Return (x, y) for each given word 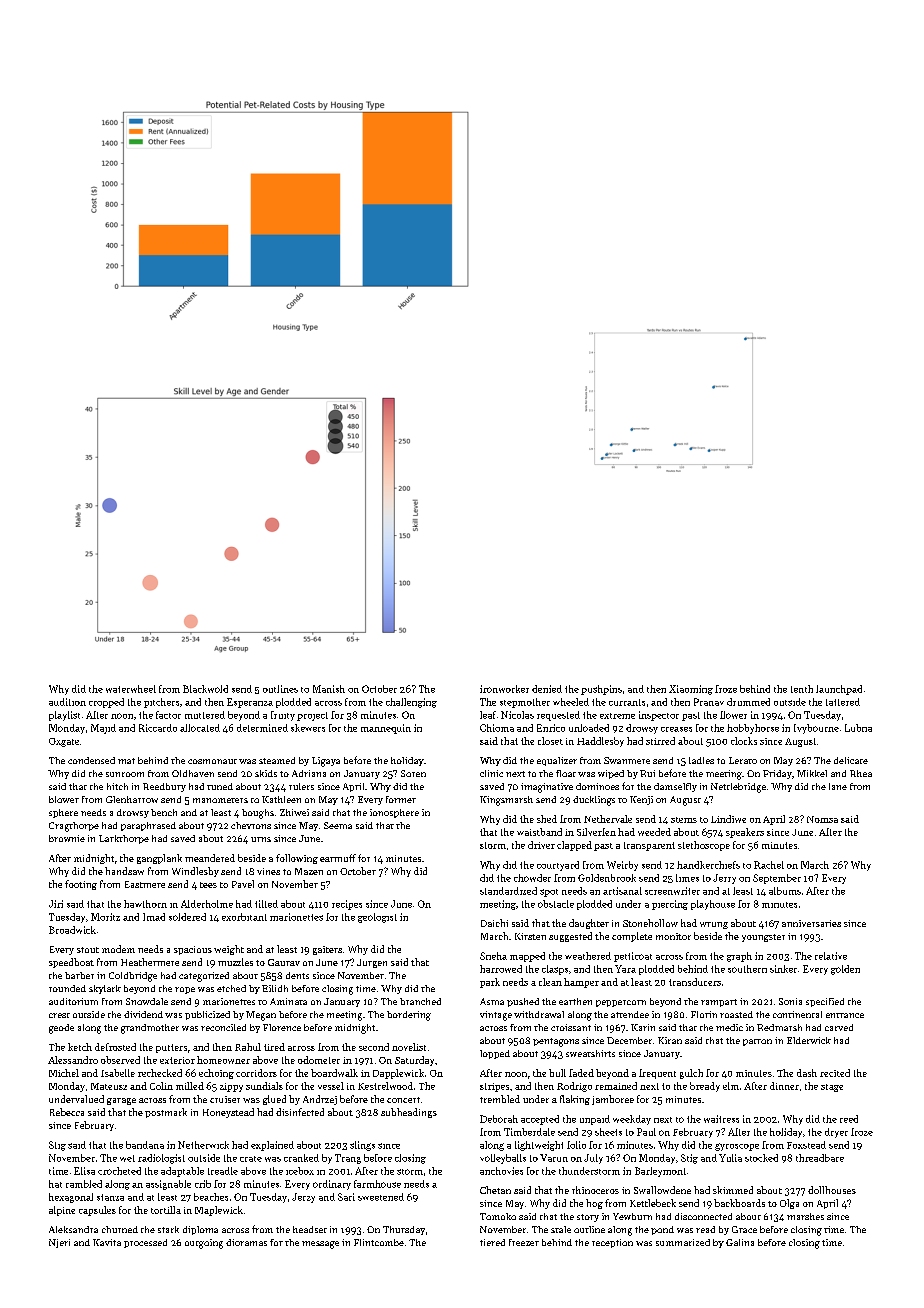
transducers (695, 982)
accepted (540, 1120)
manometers (220, 800)
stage (832, 1088)
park (490, 983)
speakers (745, 833)
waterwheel (131, 689)
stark (168, 1229)
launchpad (839, 690)
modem (118, 949)
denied (547, 689)
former (401, 799)
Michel (64, 1073)
